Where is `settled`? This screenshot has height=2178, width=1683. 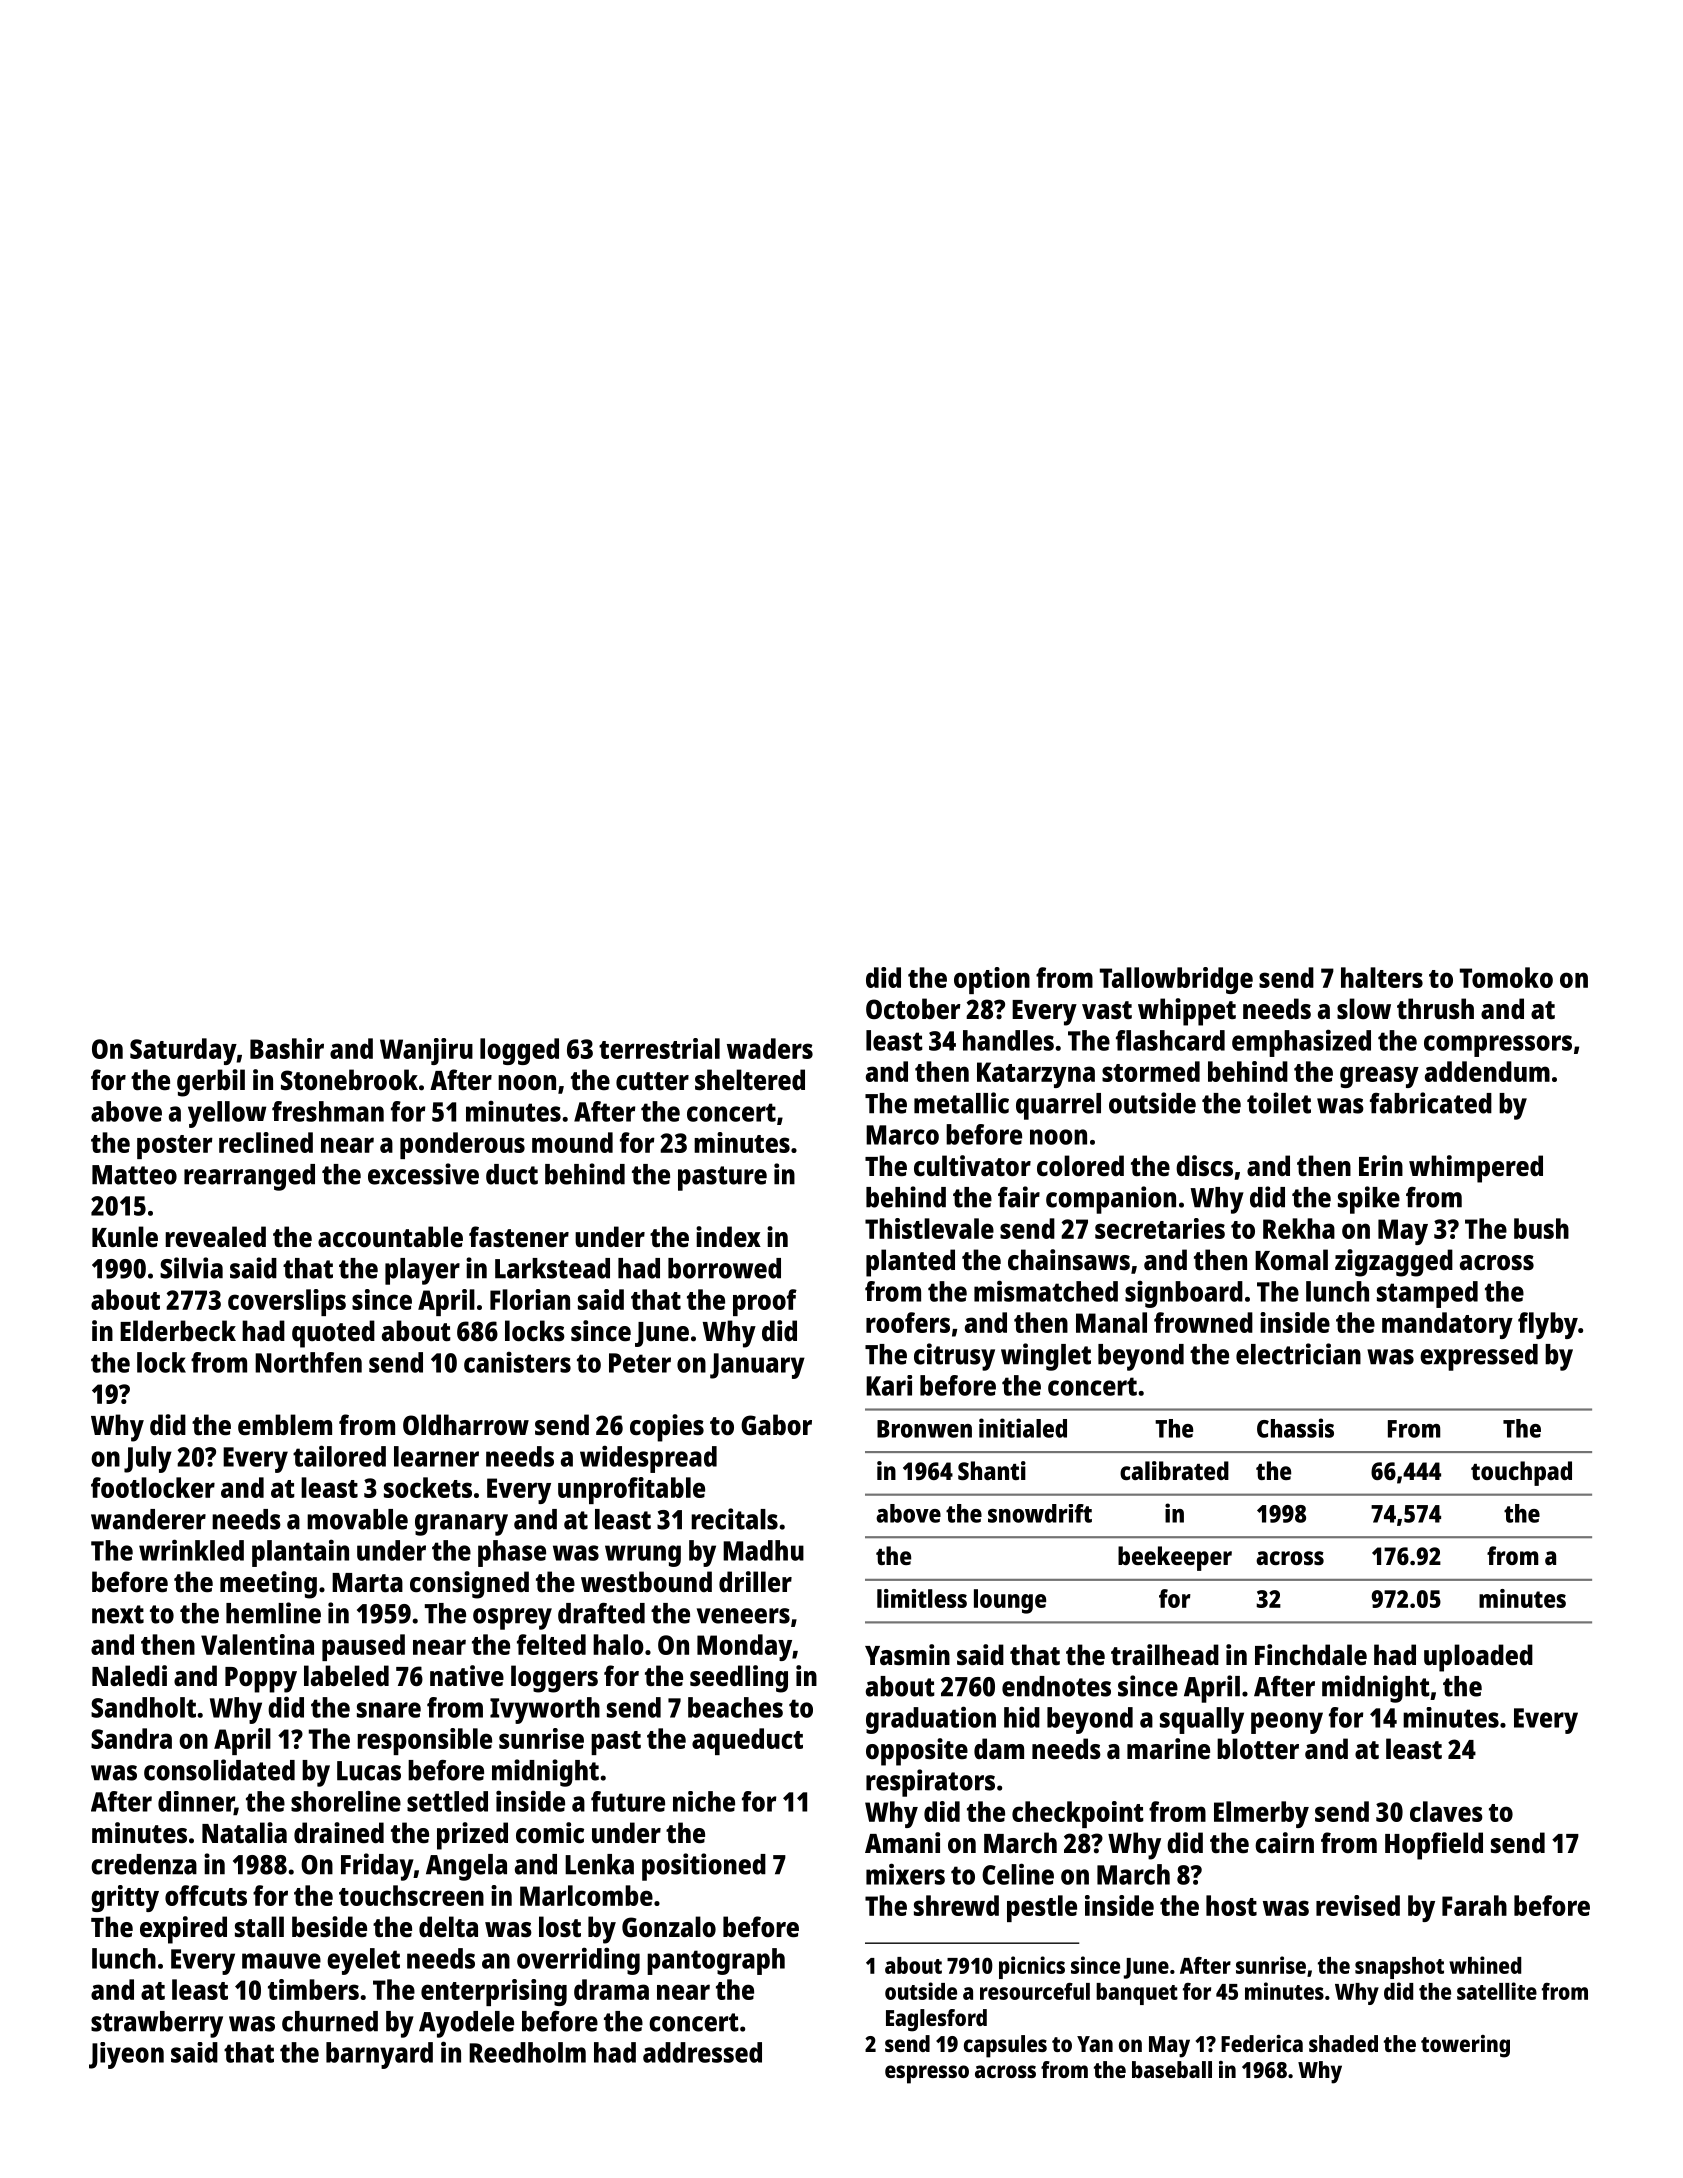 settled is located at coordinates (447, 1801).
